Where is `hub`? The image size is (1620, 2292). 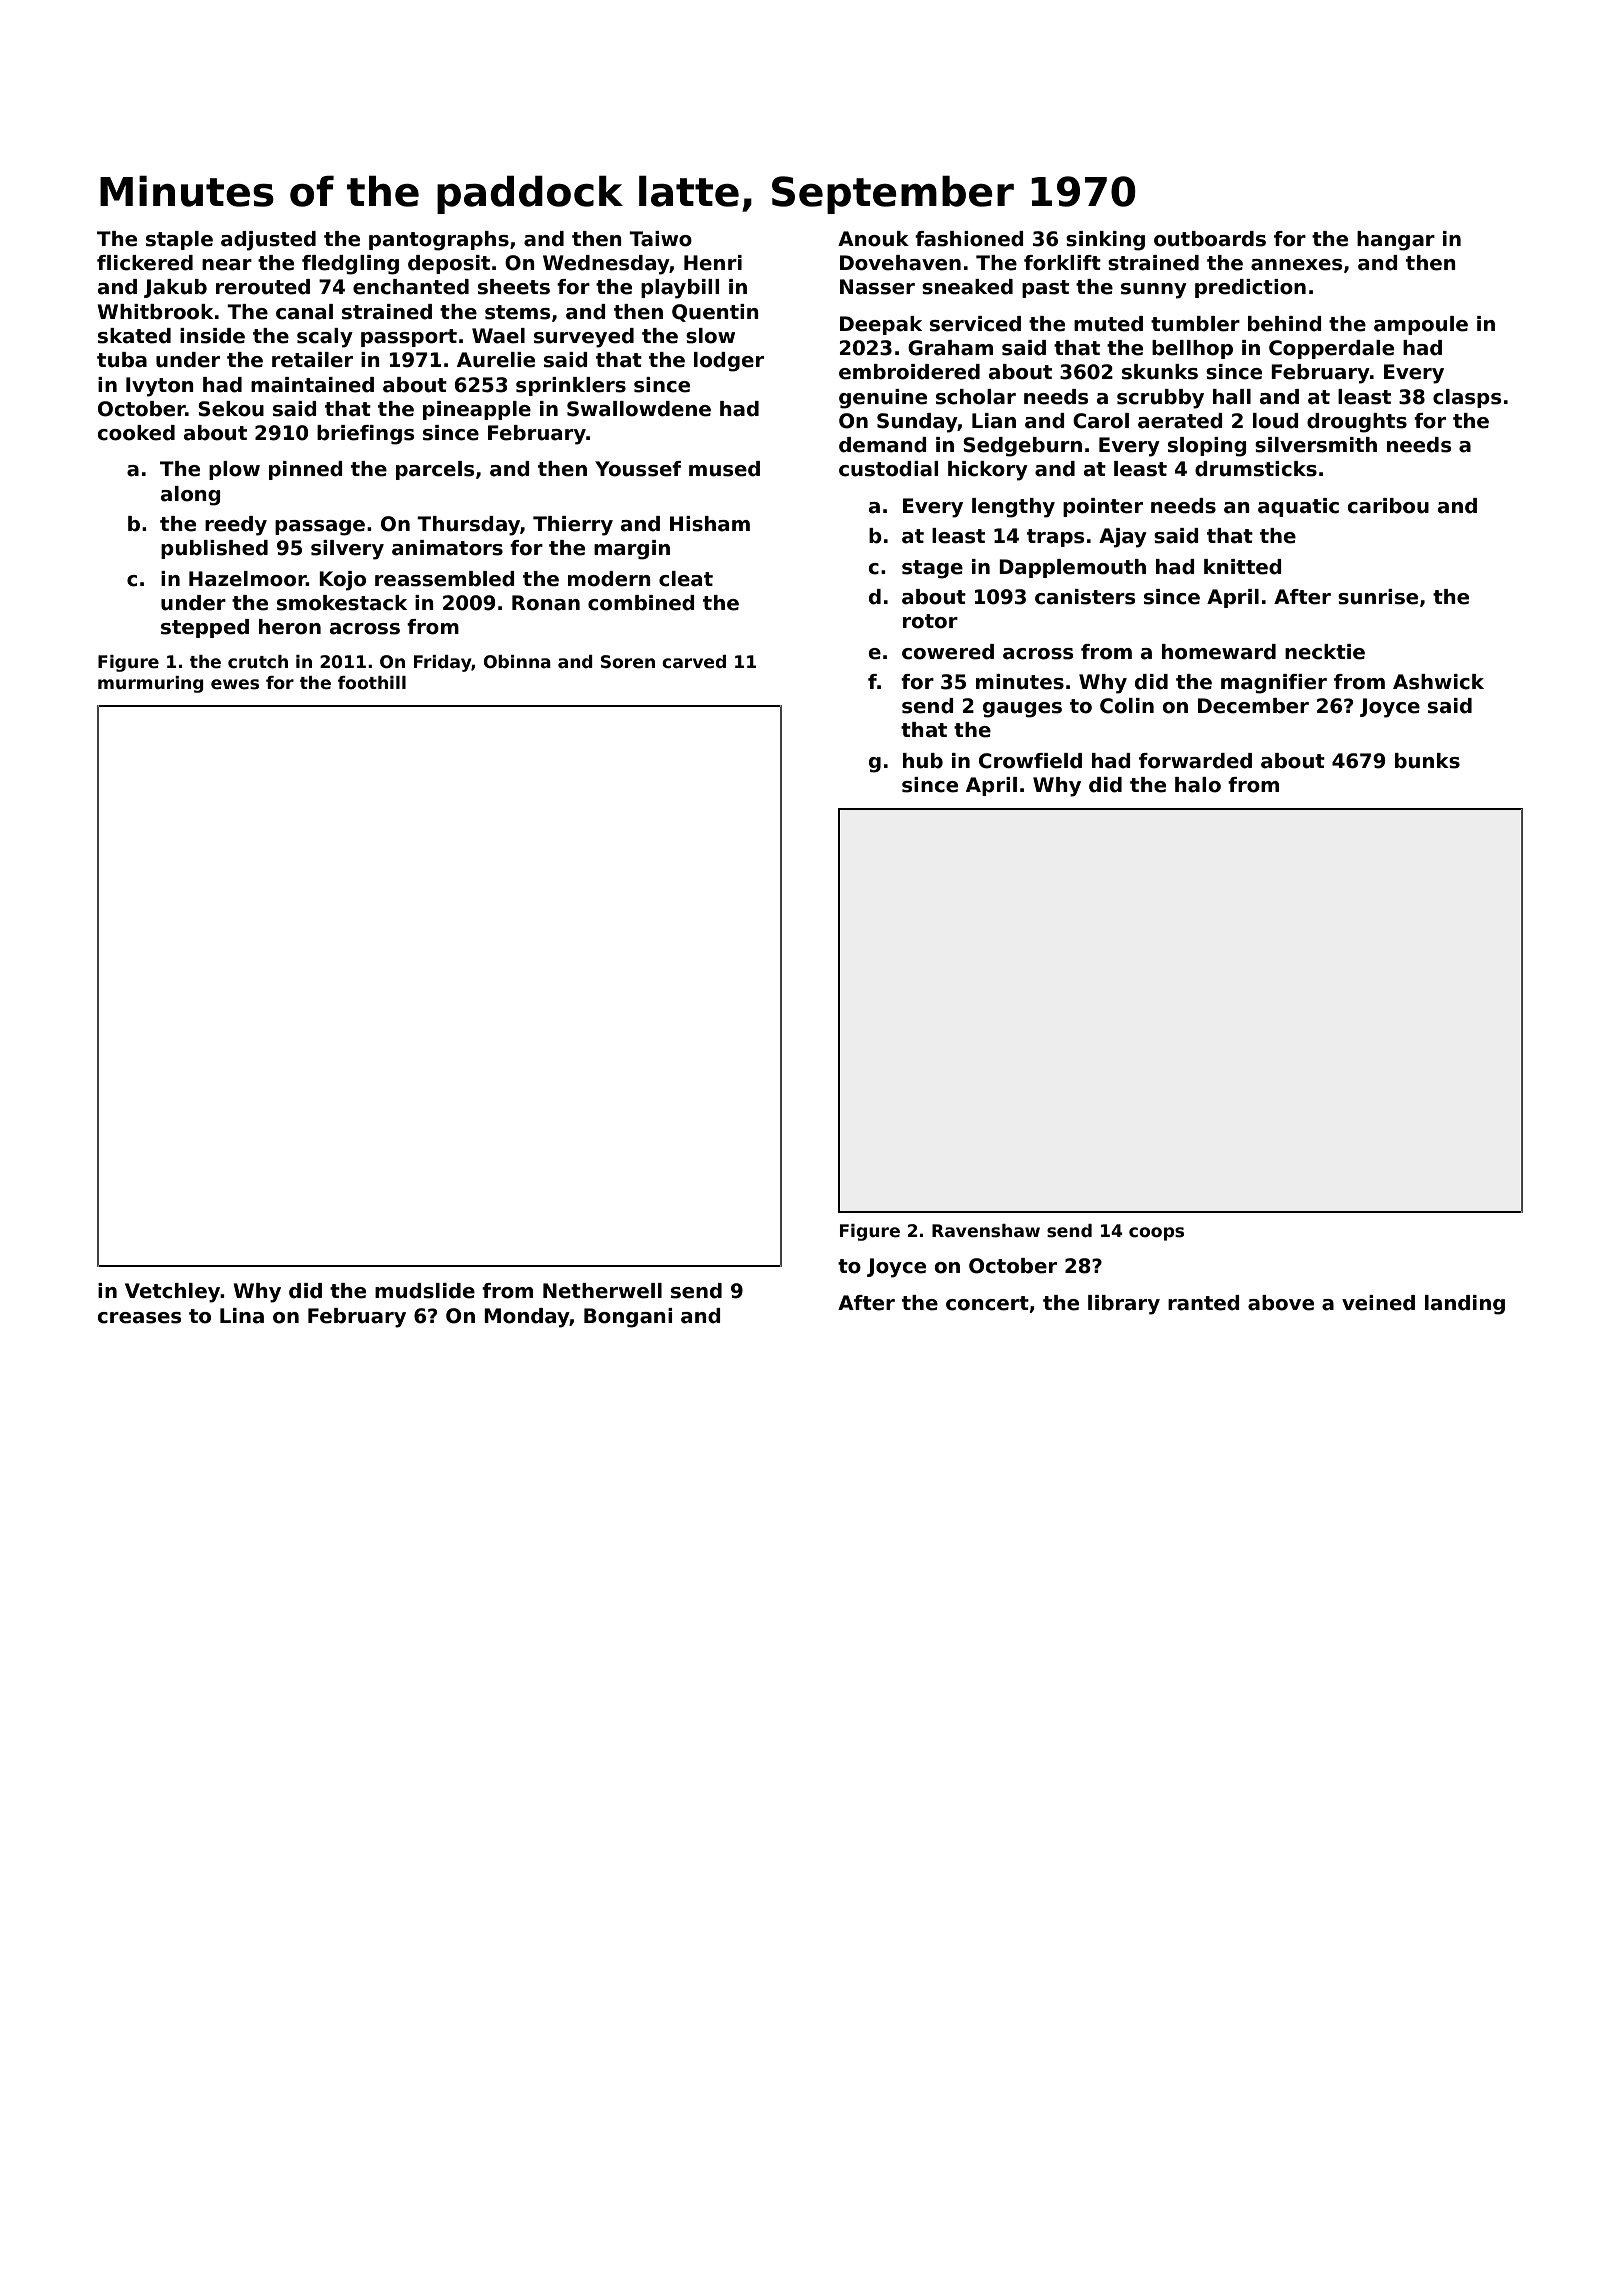
hub is located at coordinates (923, 761).
